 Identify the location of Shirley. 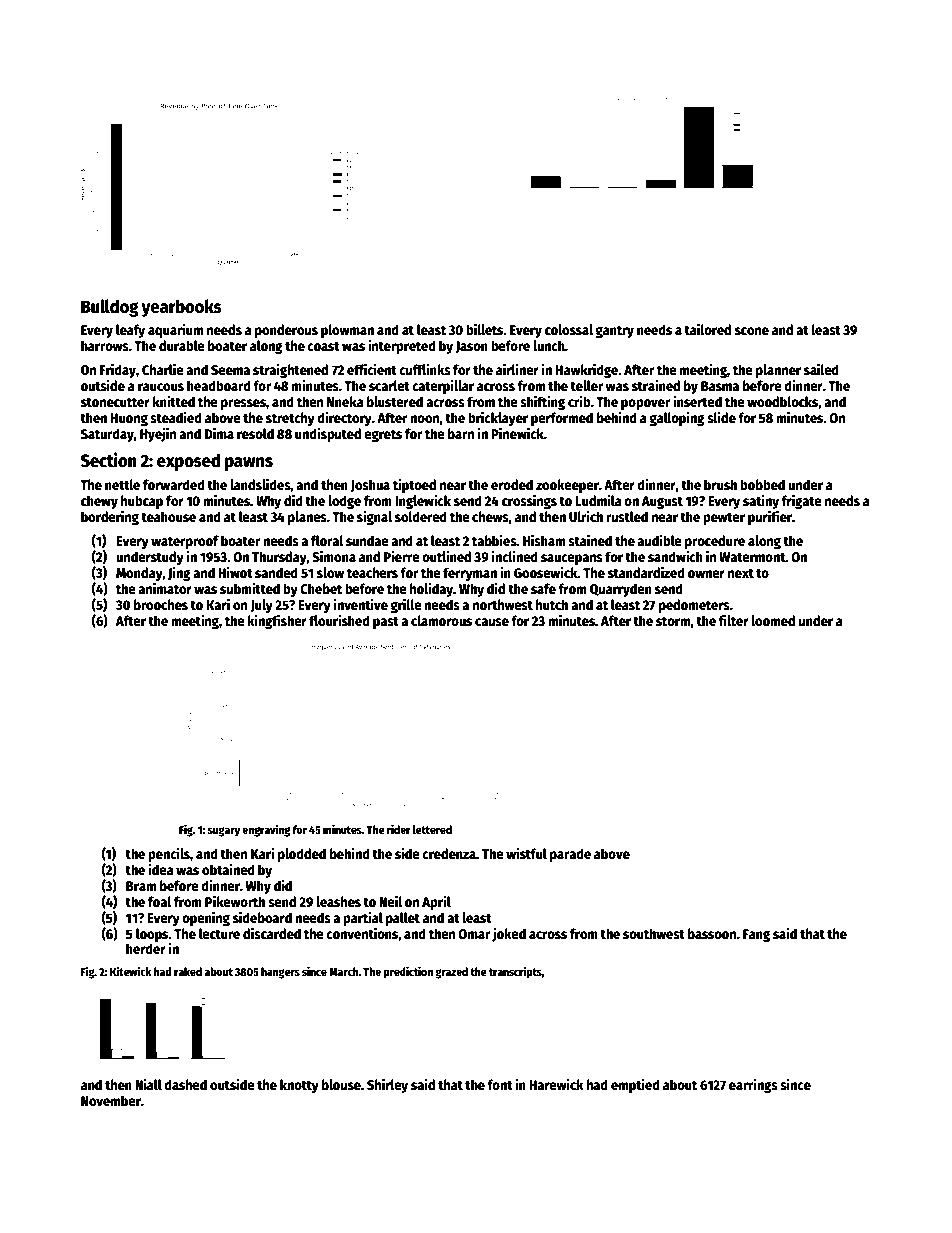
(387, 1085).
